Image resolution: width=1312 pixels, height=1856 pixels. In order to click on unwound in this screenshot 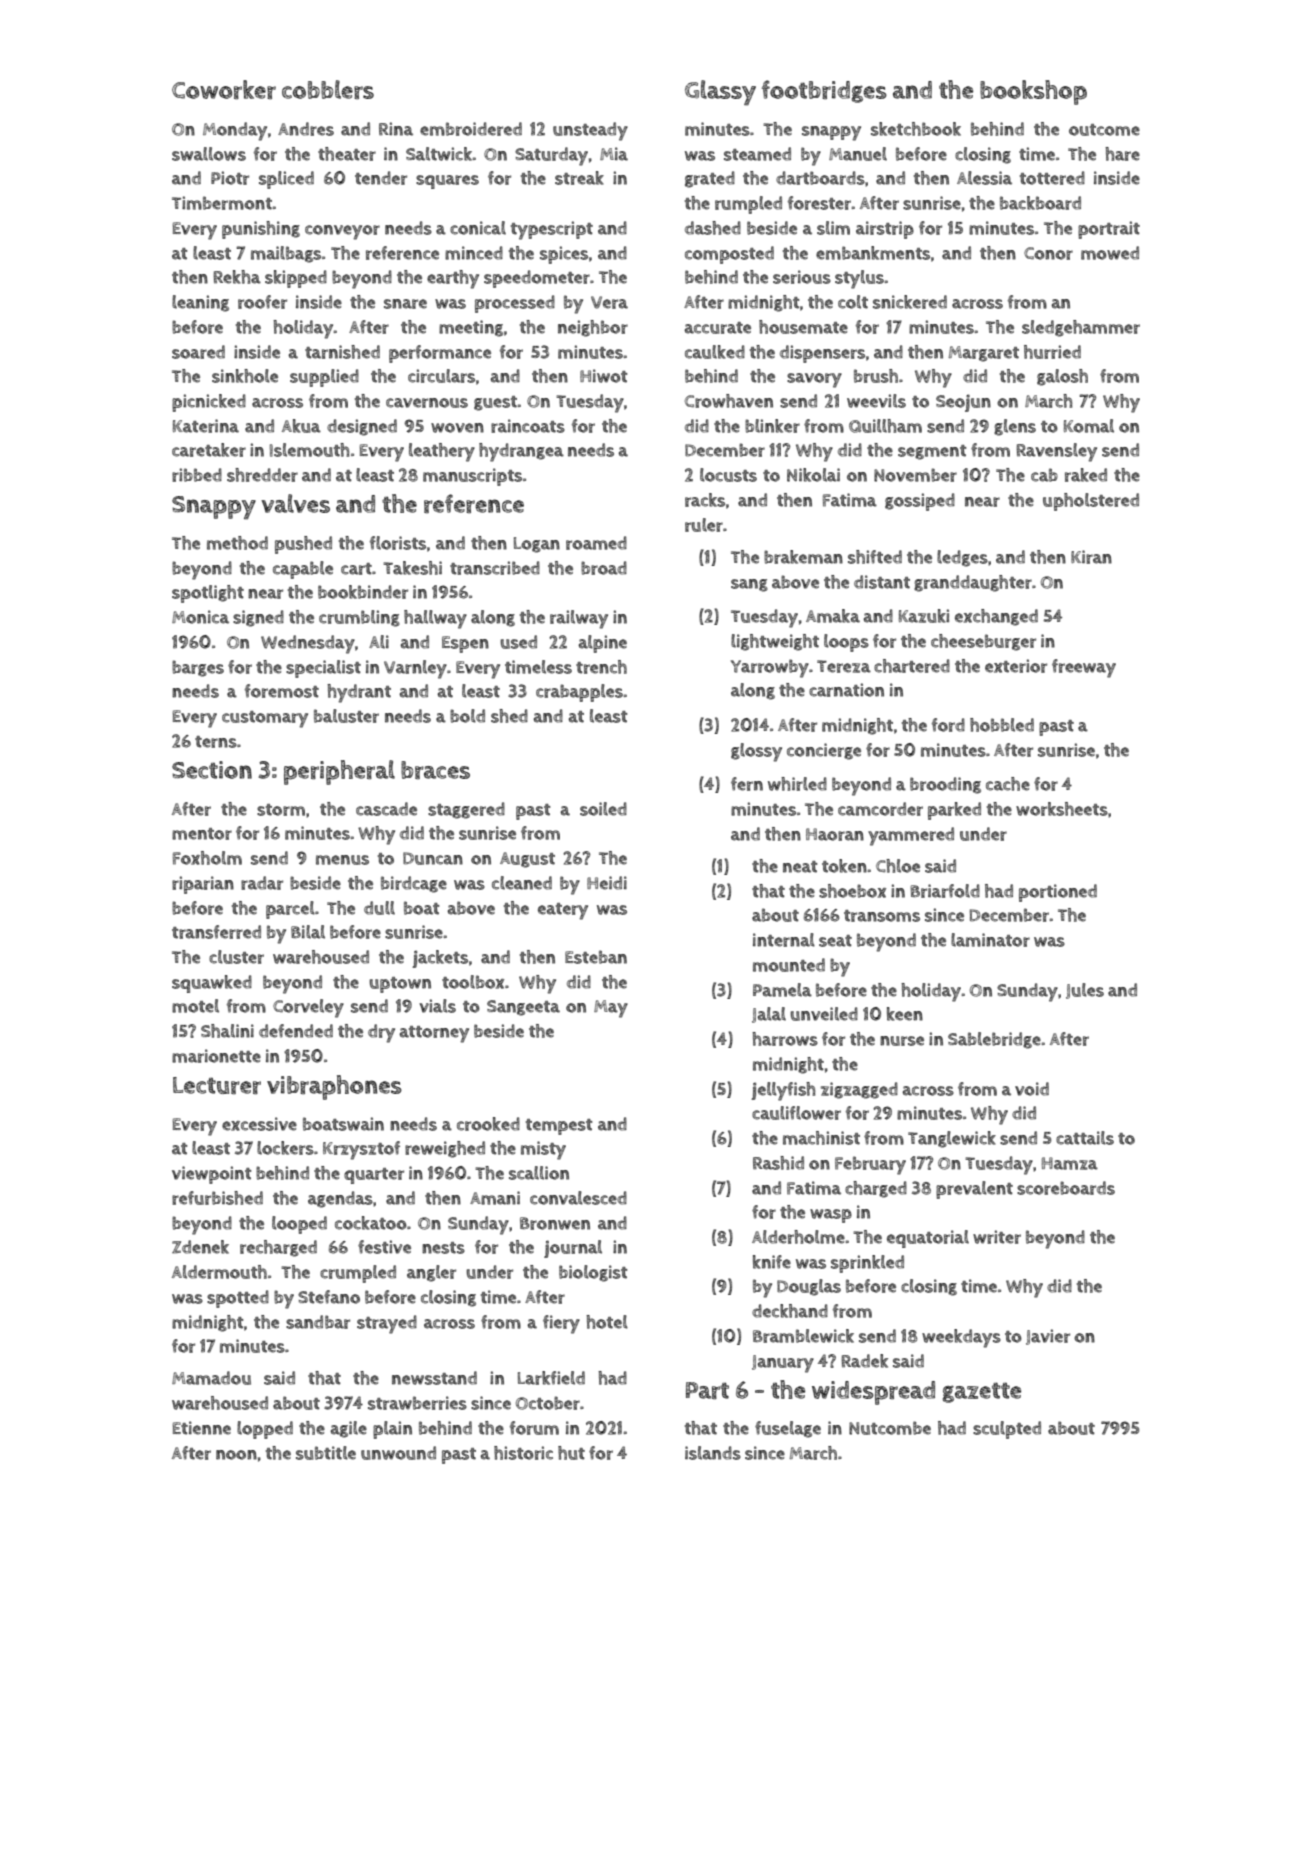, I will do `click(398, 1453)`.
